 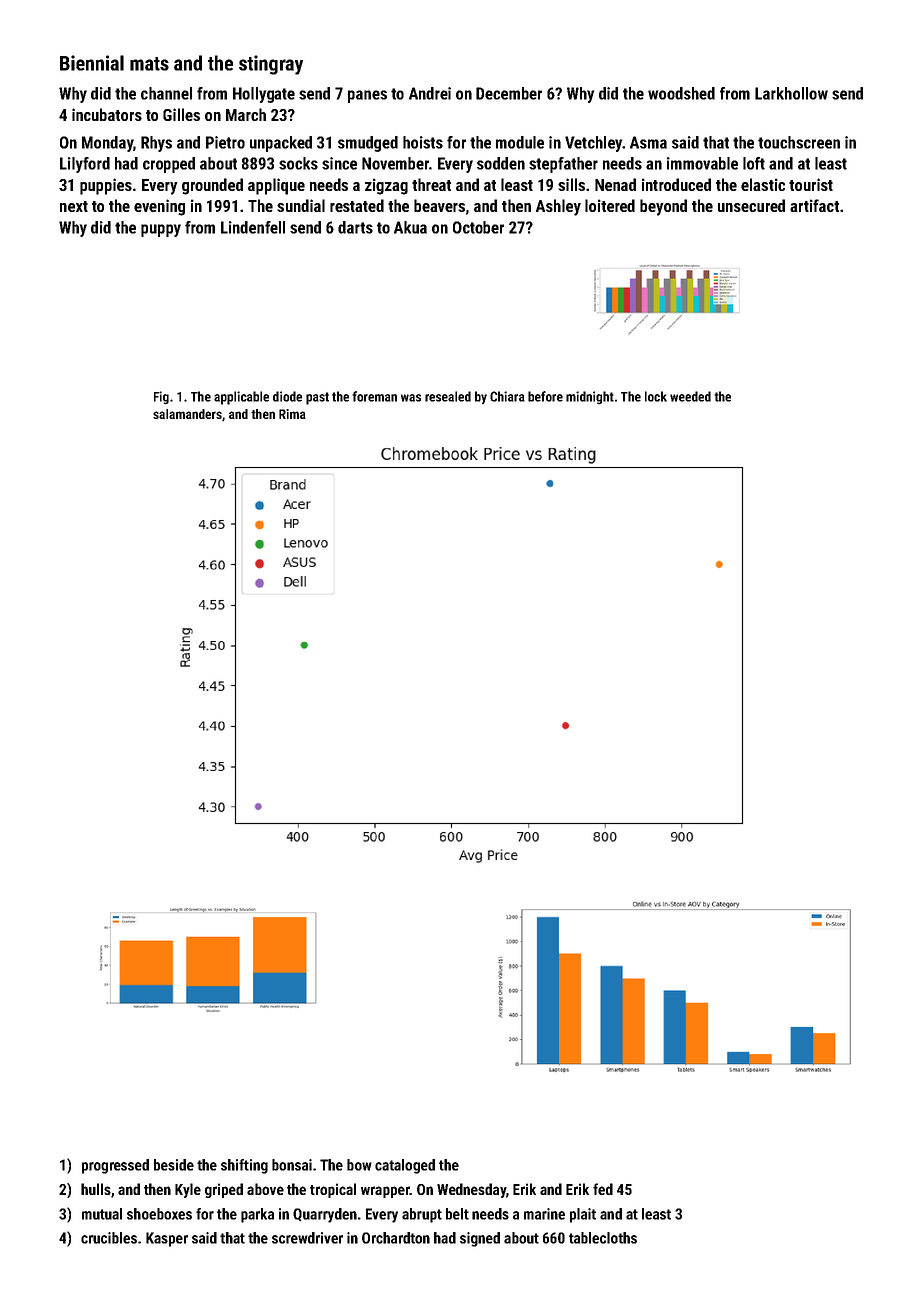 What do you see at coordinates (187, 414) in the page?
I see `salamanders` at bounding box center [187, 414].
